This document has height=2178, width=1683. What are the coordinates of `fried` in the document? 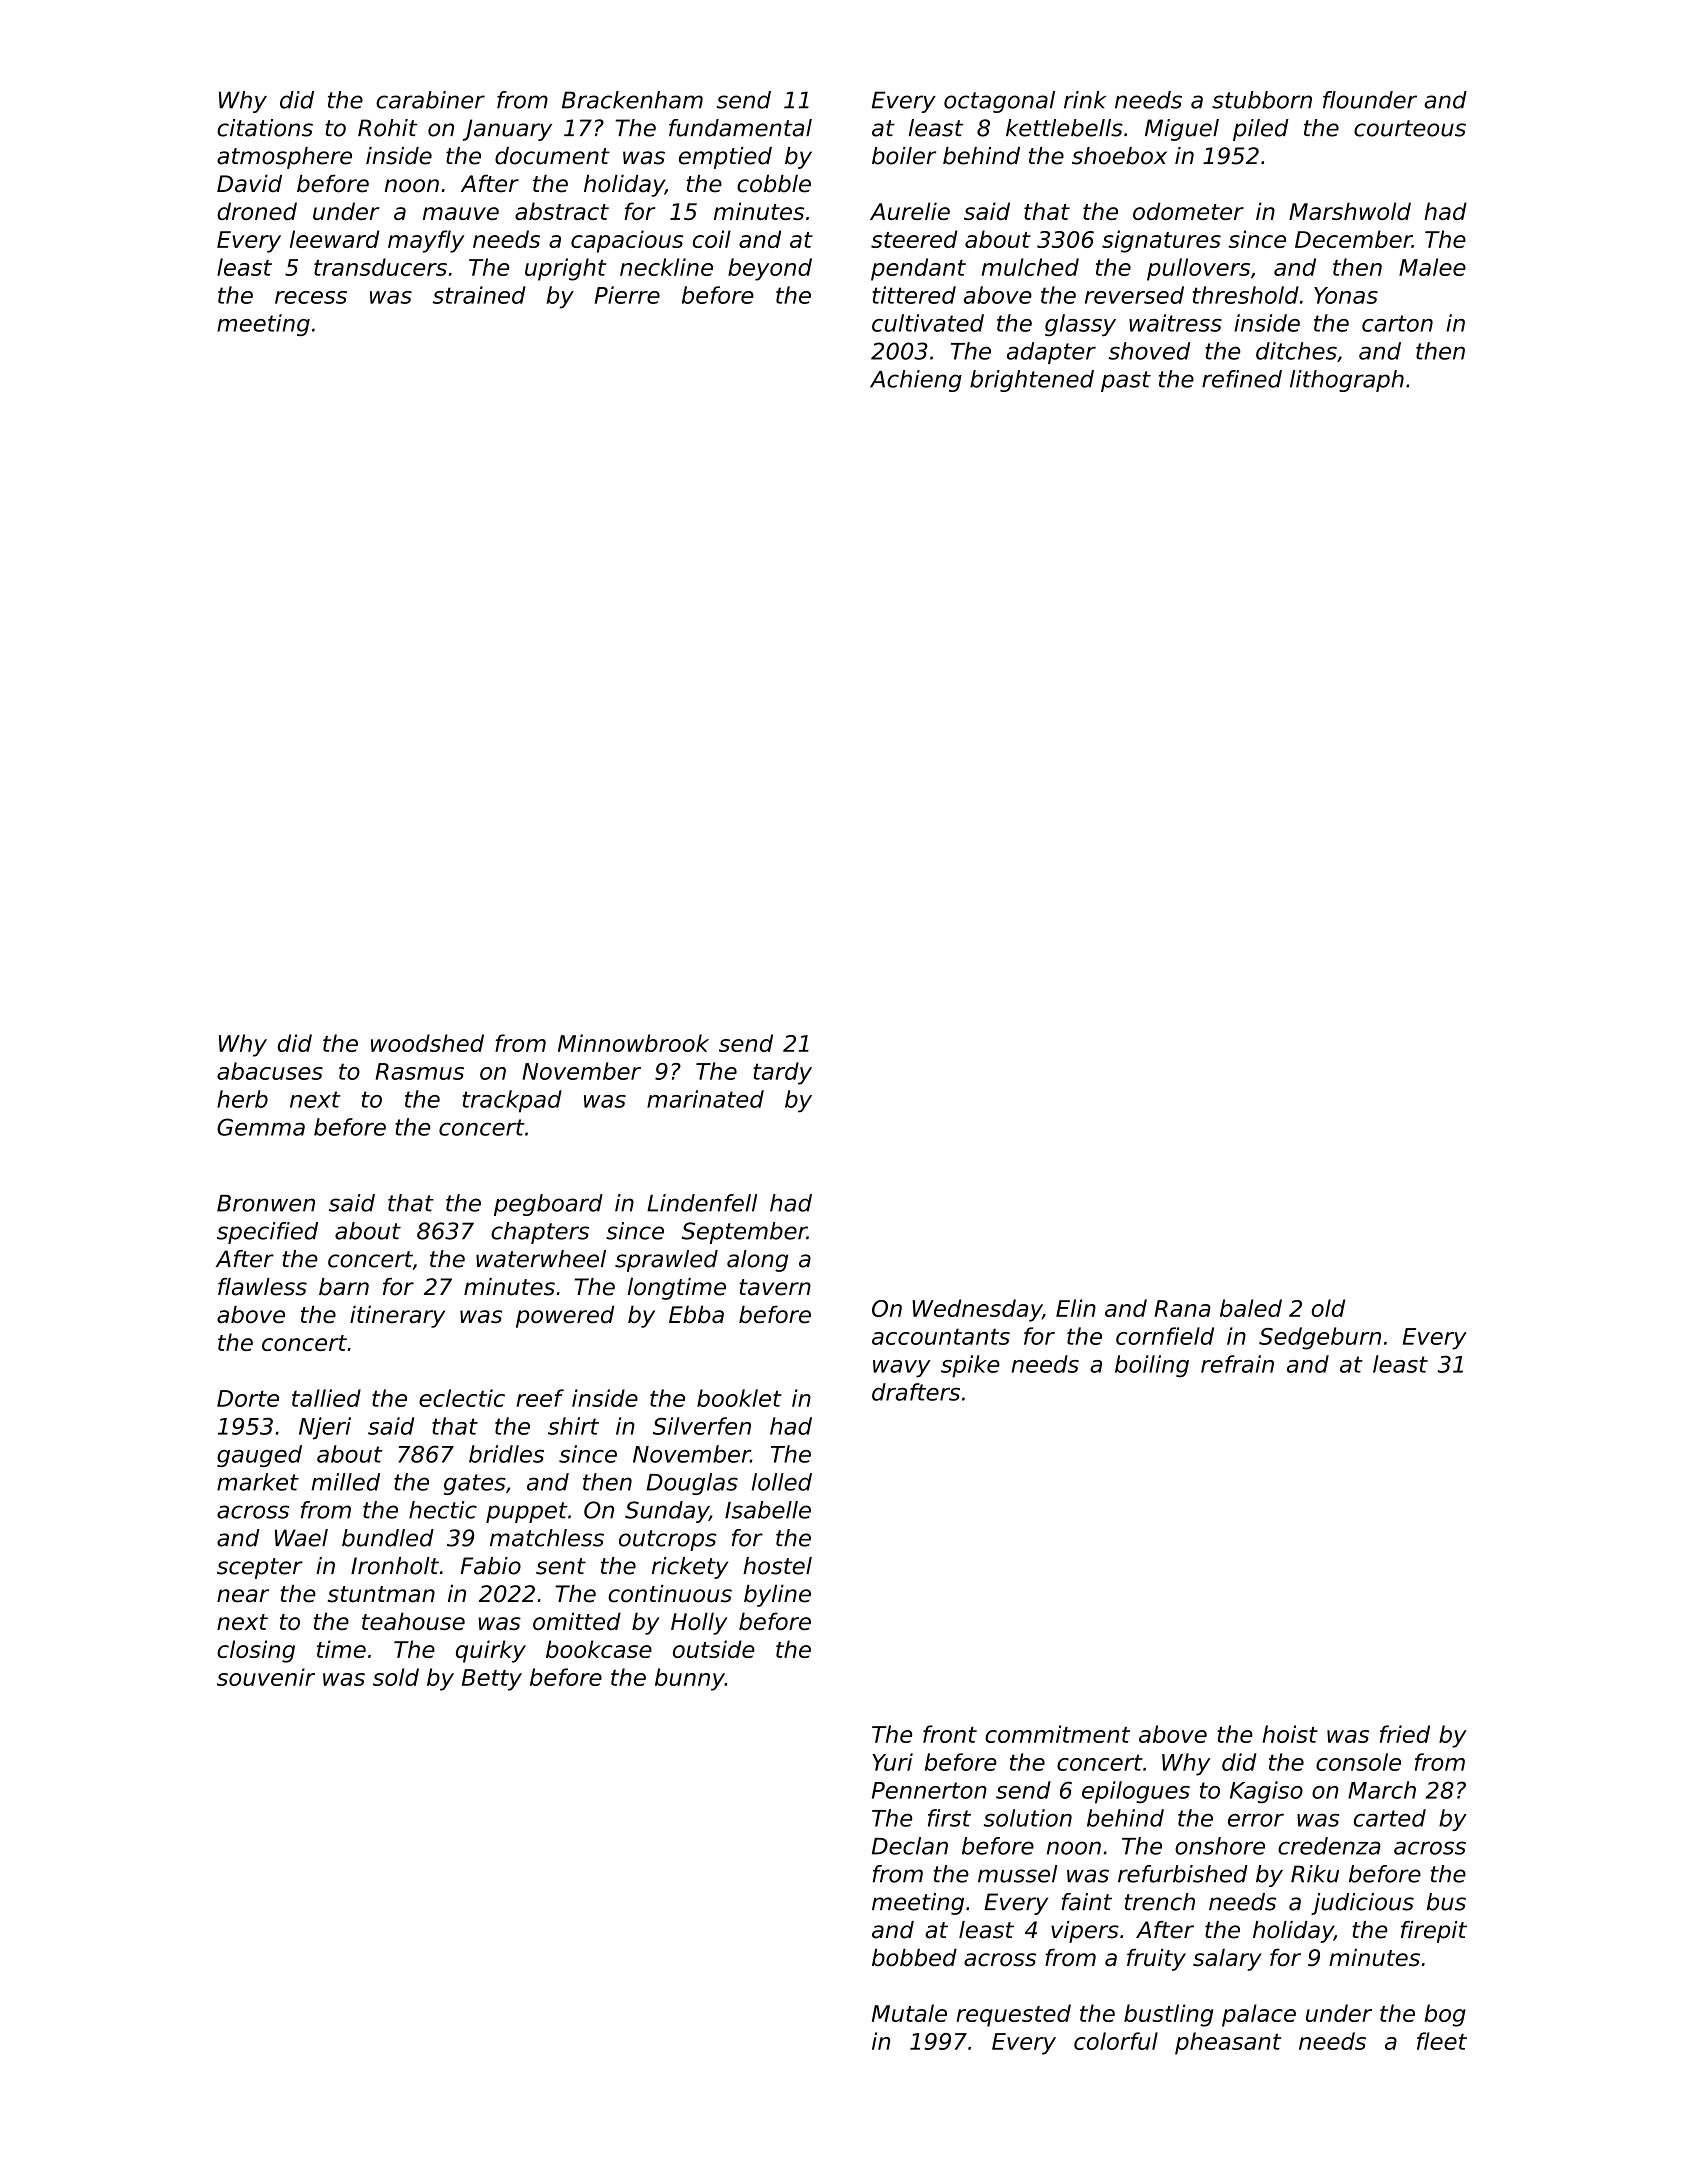 It's located at (1405, 1734).
